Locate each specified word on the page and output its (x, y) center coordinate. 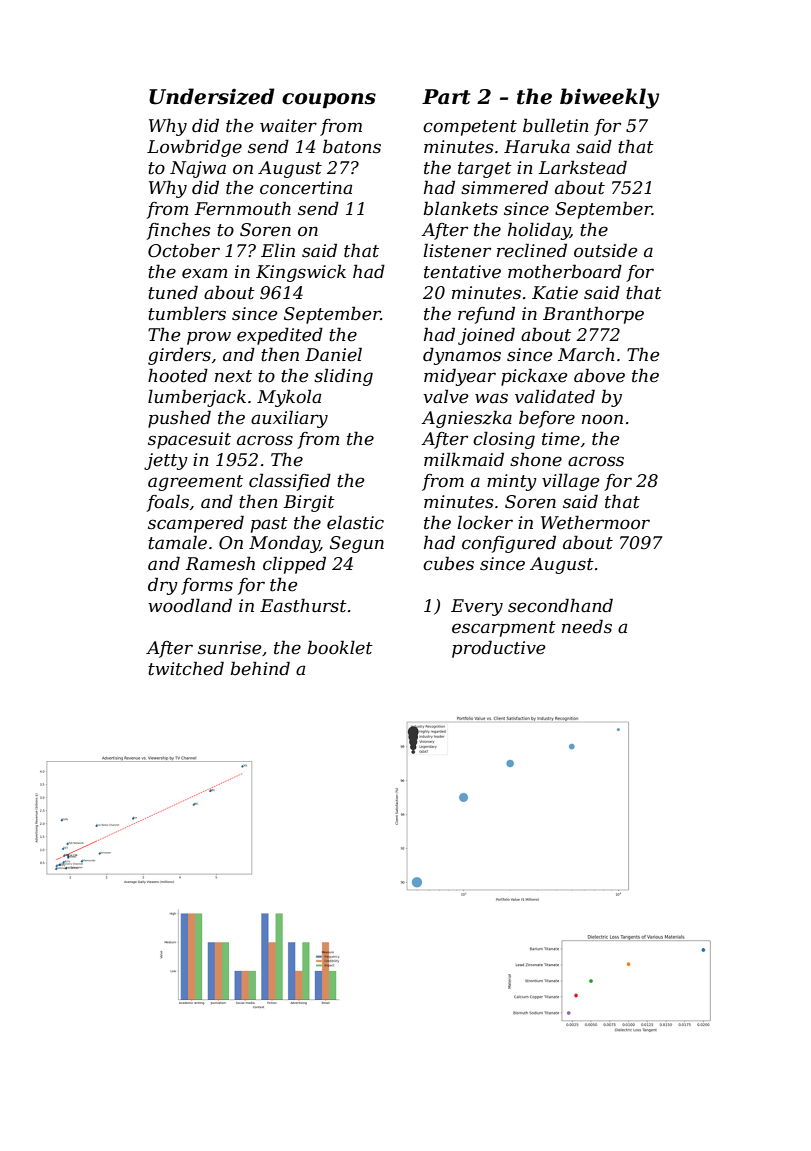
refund (486, 315)
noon (602, 419)
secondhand (560, 605)
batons (352, 146)
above (599, 375)
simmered (504, 187)
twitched (186, 668)
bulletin (556, 125)
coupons (329, 100)
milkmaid (464, 459)
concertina (306, 188)
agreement (195, 483)
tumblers (187, 313)
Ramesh (220, 563)
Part (446, 97)
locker (485, 522)
